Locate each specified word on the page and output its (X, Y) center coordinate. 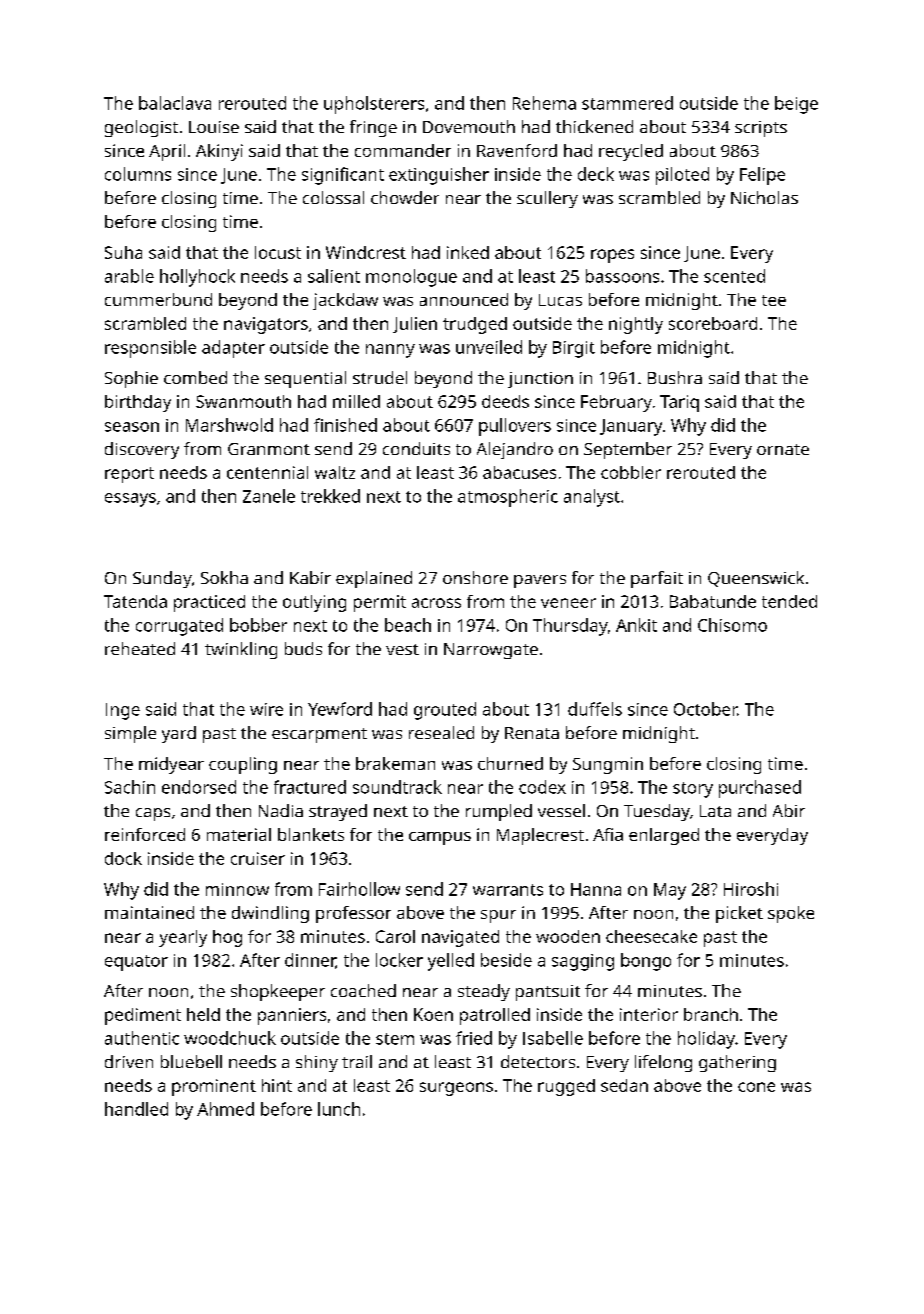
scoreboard (713, 323)
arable (129, 276)
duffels (595, 709)
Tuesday (657, 812)
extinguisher (439, 176)
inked (468, 252)
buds (303, 648)
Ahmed (225, 1109)
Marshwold (229, 425)
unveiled (489, 347)
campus (440, 838)
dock (123, 858)
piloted (682, 176)
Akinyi (219, 152)
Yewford (340, 709)
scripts (761, 129)
